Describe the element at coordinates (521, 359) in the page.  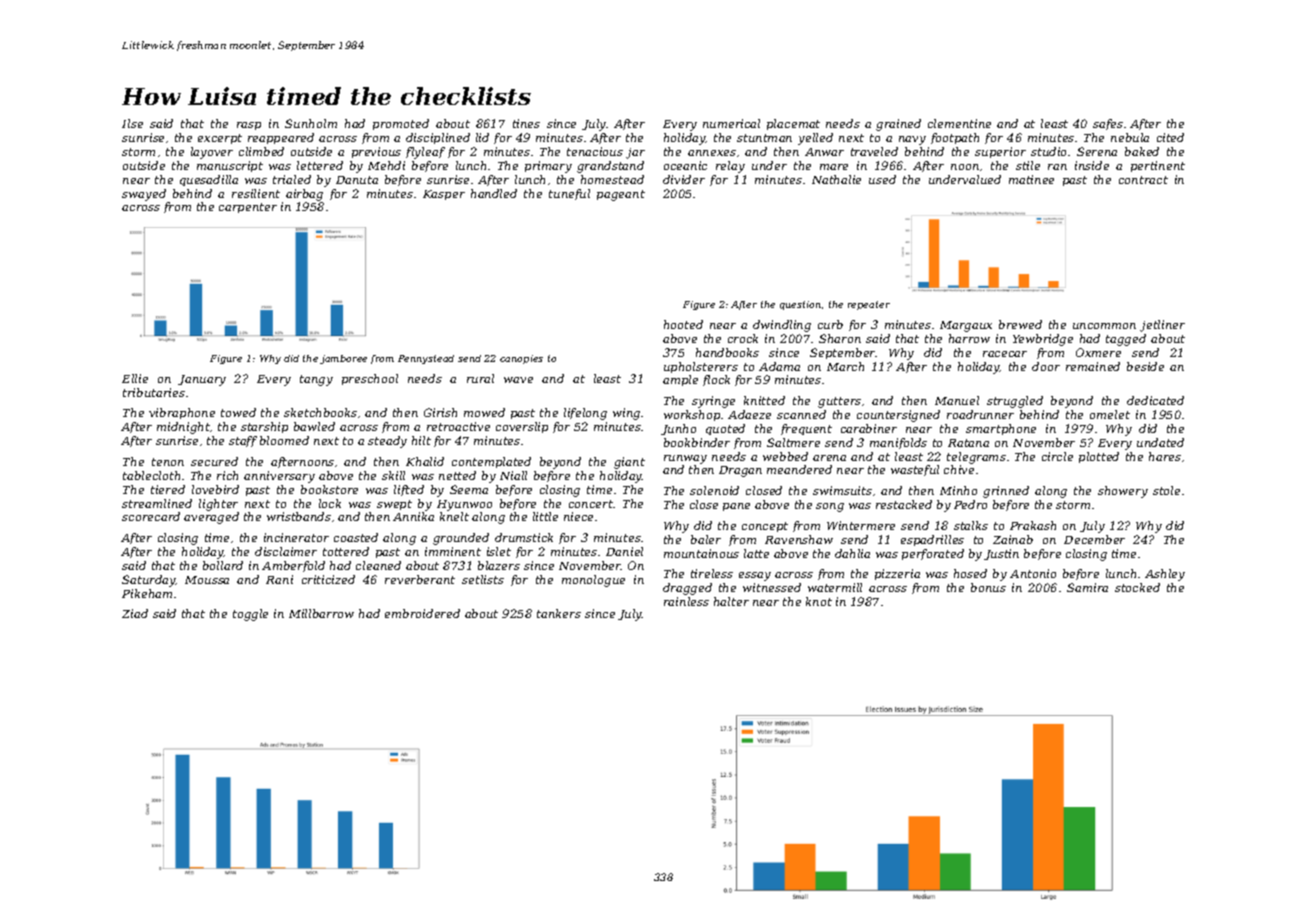
I see `canopies` at that location.
